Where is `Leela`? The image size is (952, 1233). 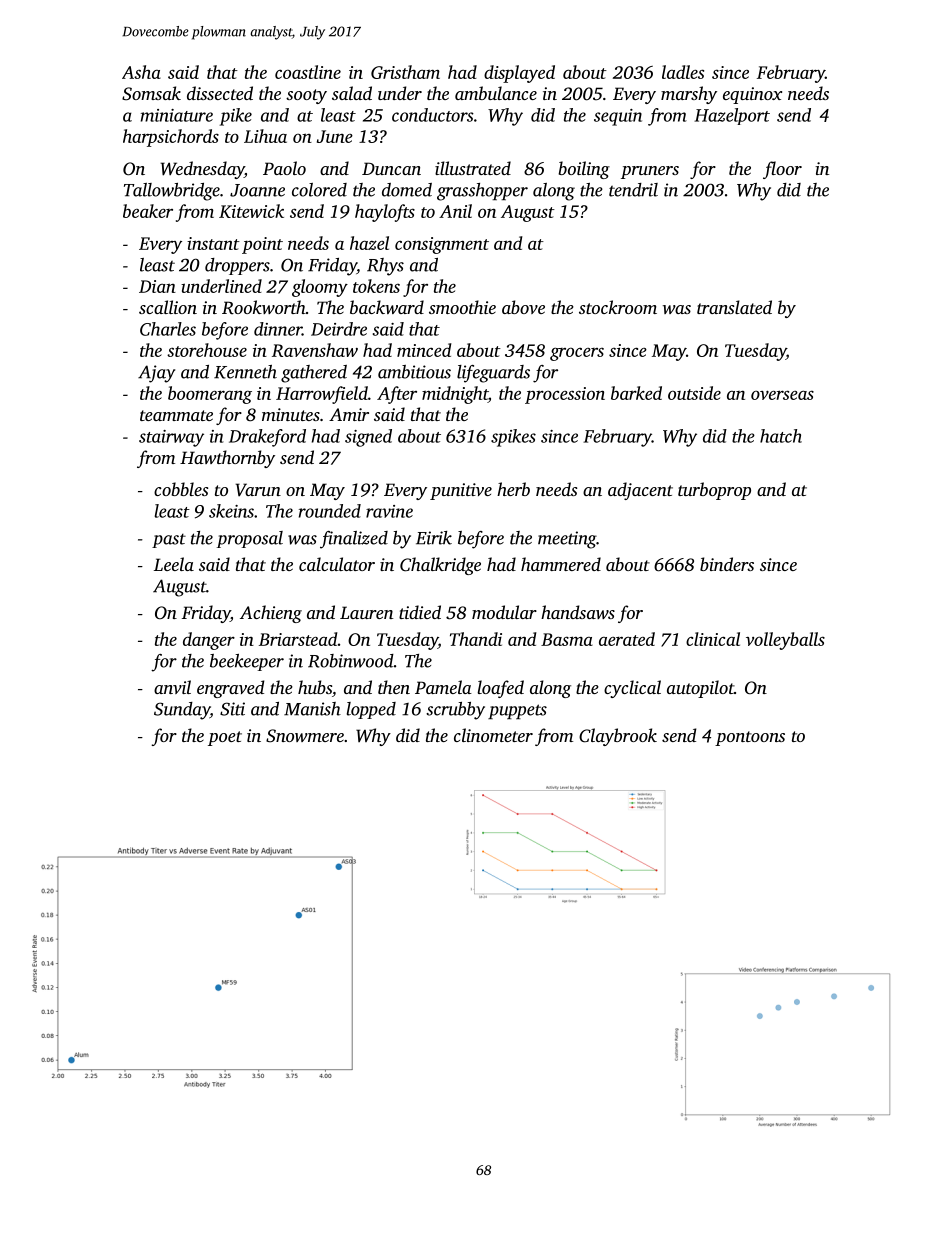 Leela is located at coordinates (174, 564).
